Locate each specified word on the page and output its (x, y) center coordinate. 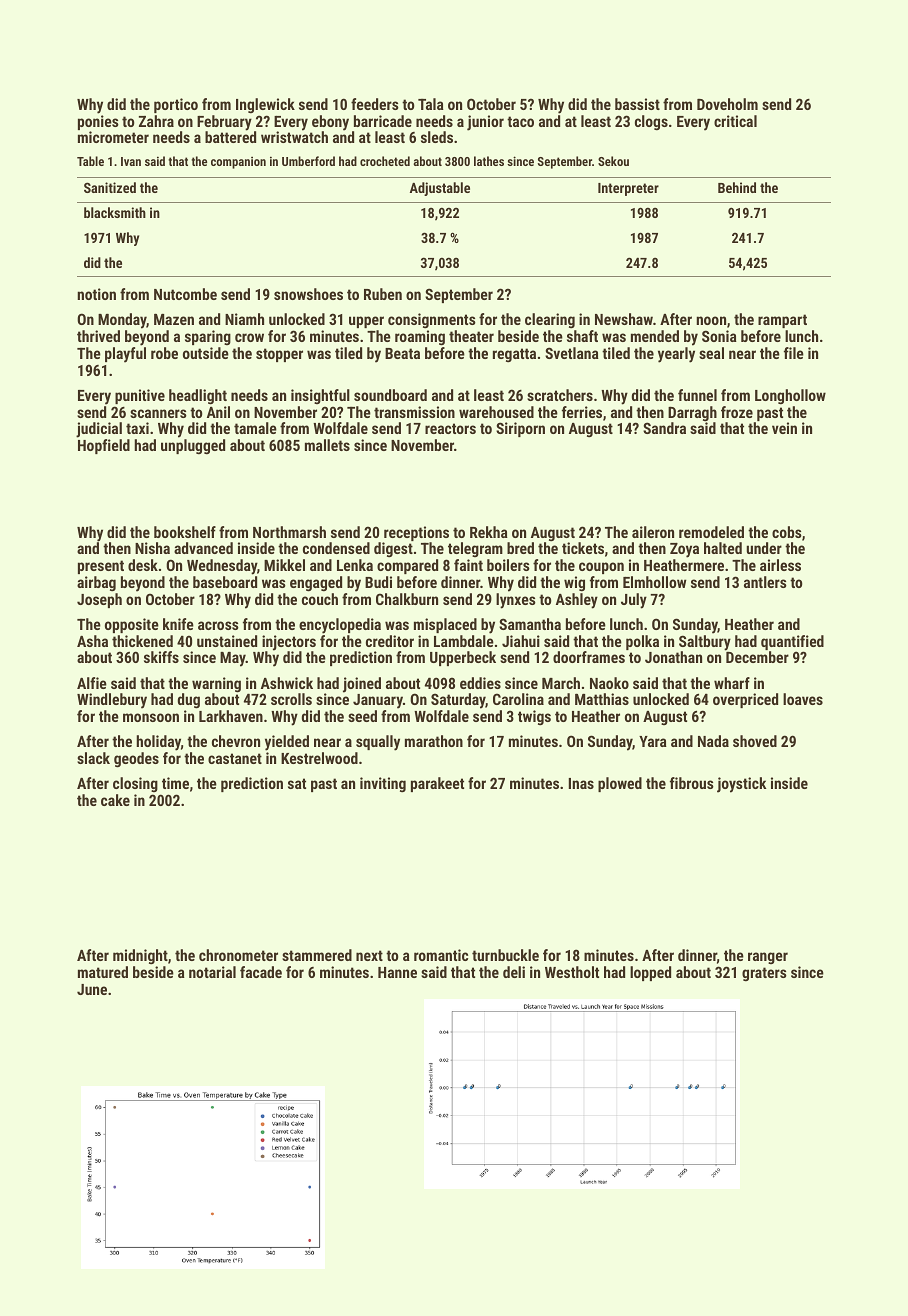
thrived (98, 336)
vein (784, 428)
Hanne (397, 972)
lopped (650, 973)
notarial (212, 972)
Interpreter (628, 189)
